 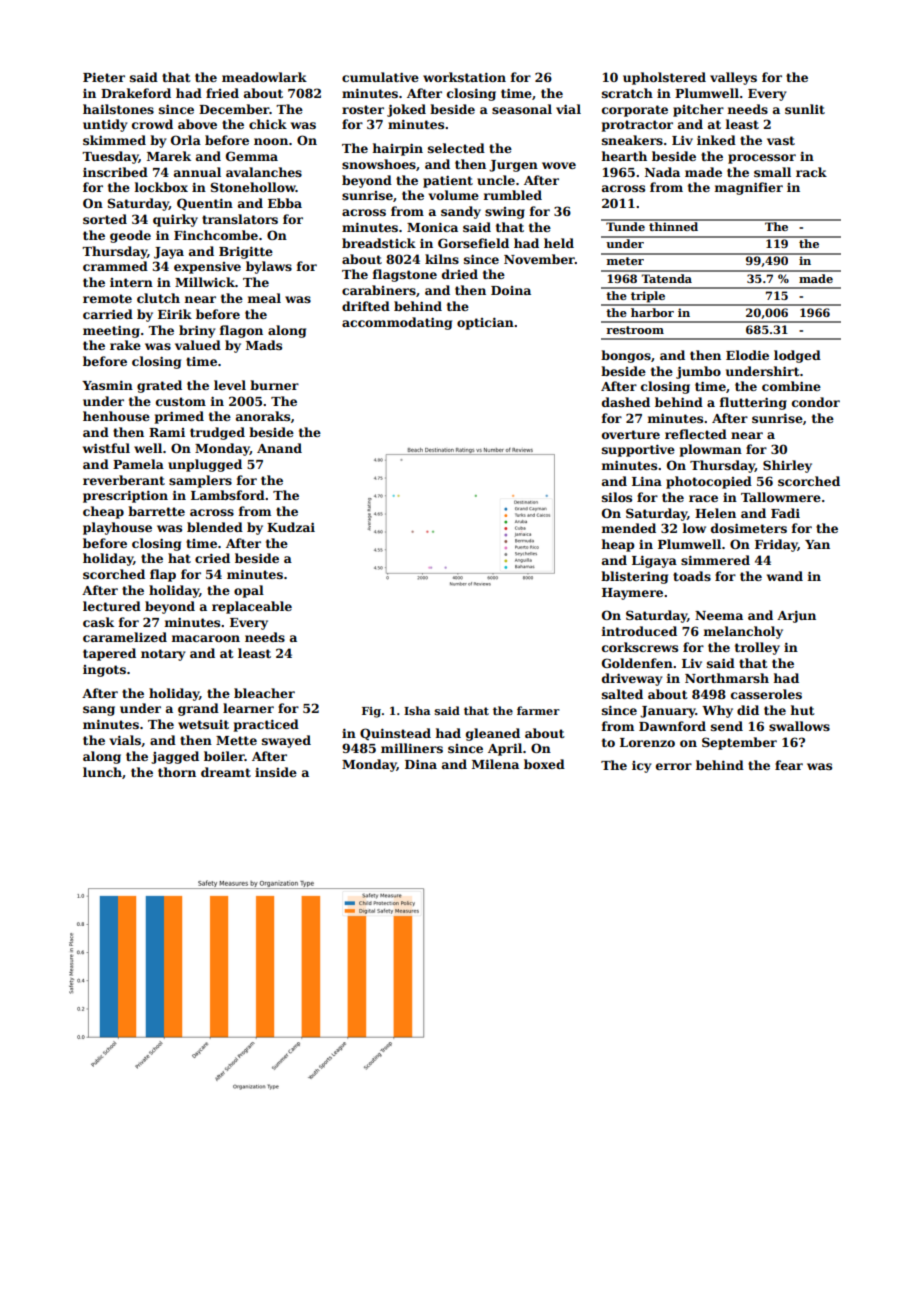 I want to click on barrette, so click(x=156, y=511).
